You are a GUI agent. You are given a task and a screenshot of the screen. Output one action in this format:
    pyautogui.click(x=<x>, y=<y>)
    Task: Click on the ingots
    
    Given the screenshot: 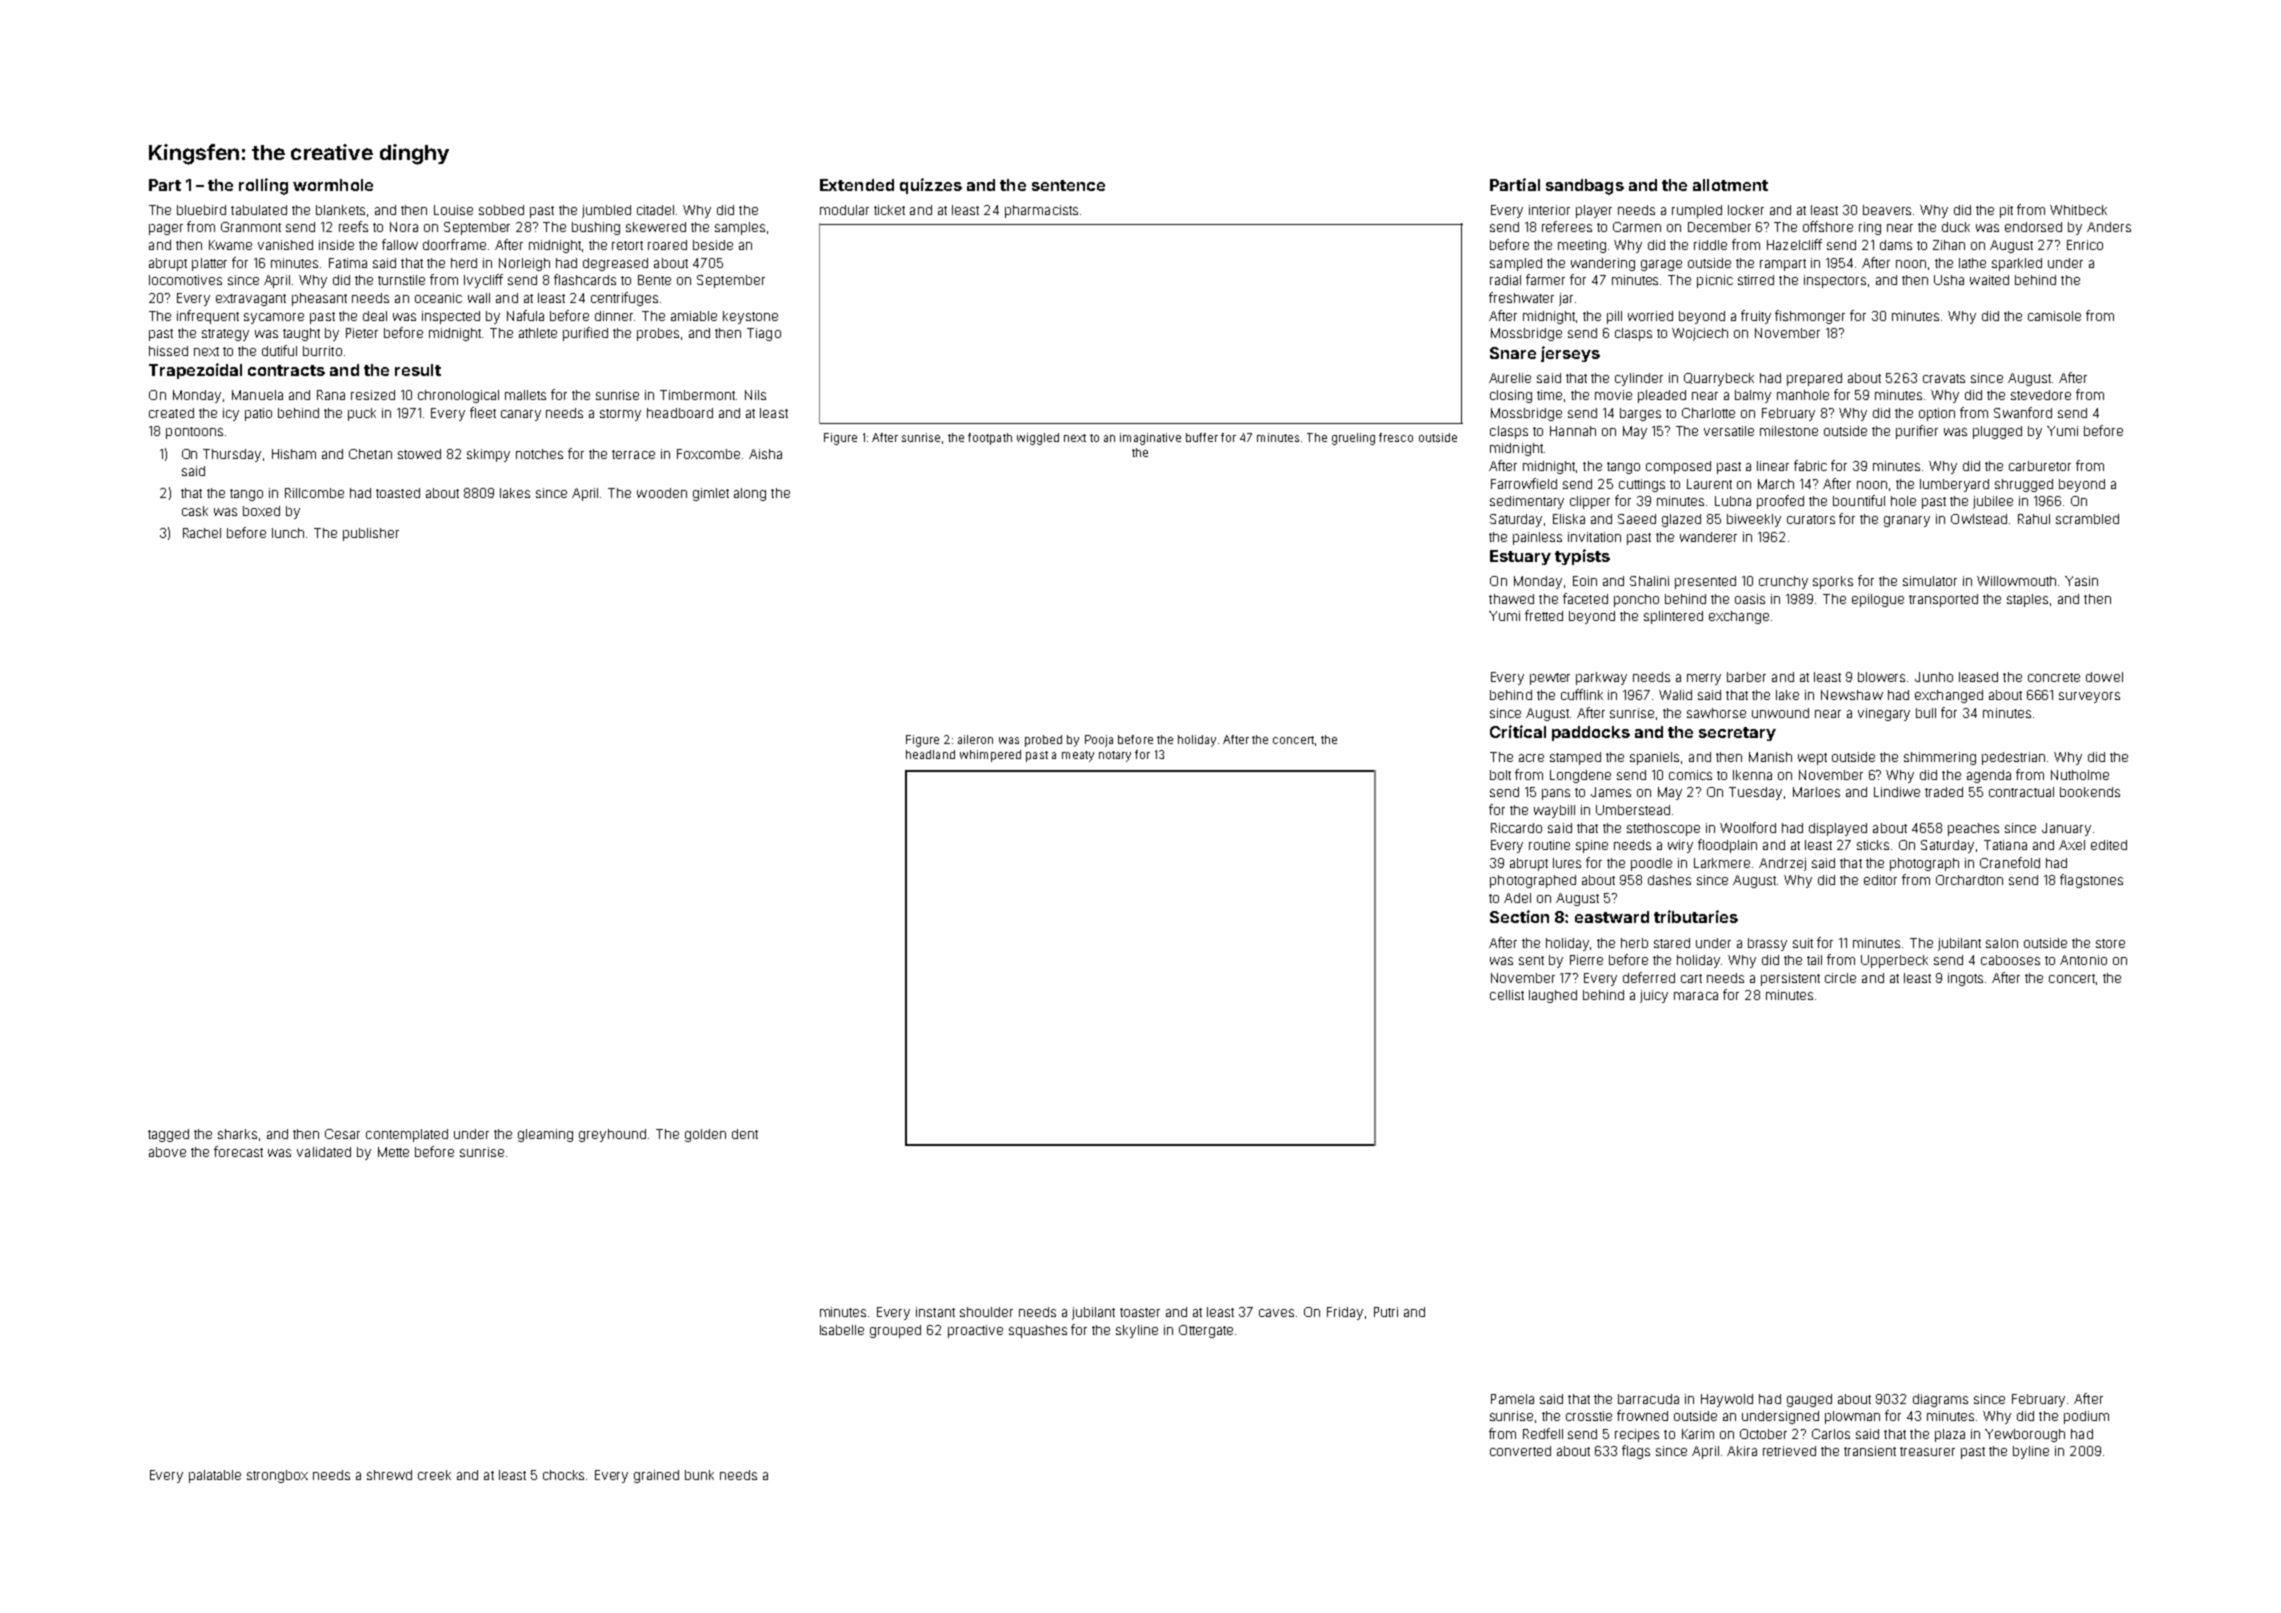 What is the action you would take?
    pyautogui.click(x=1965, y=979)
